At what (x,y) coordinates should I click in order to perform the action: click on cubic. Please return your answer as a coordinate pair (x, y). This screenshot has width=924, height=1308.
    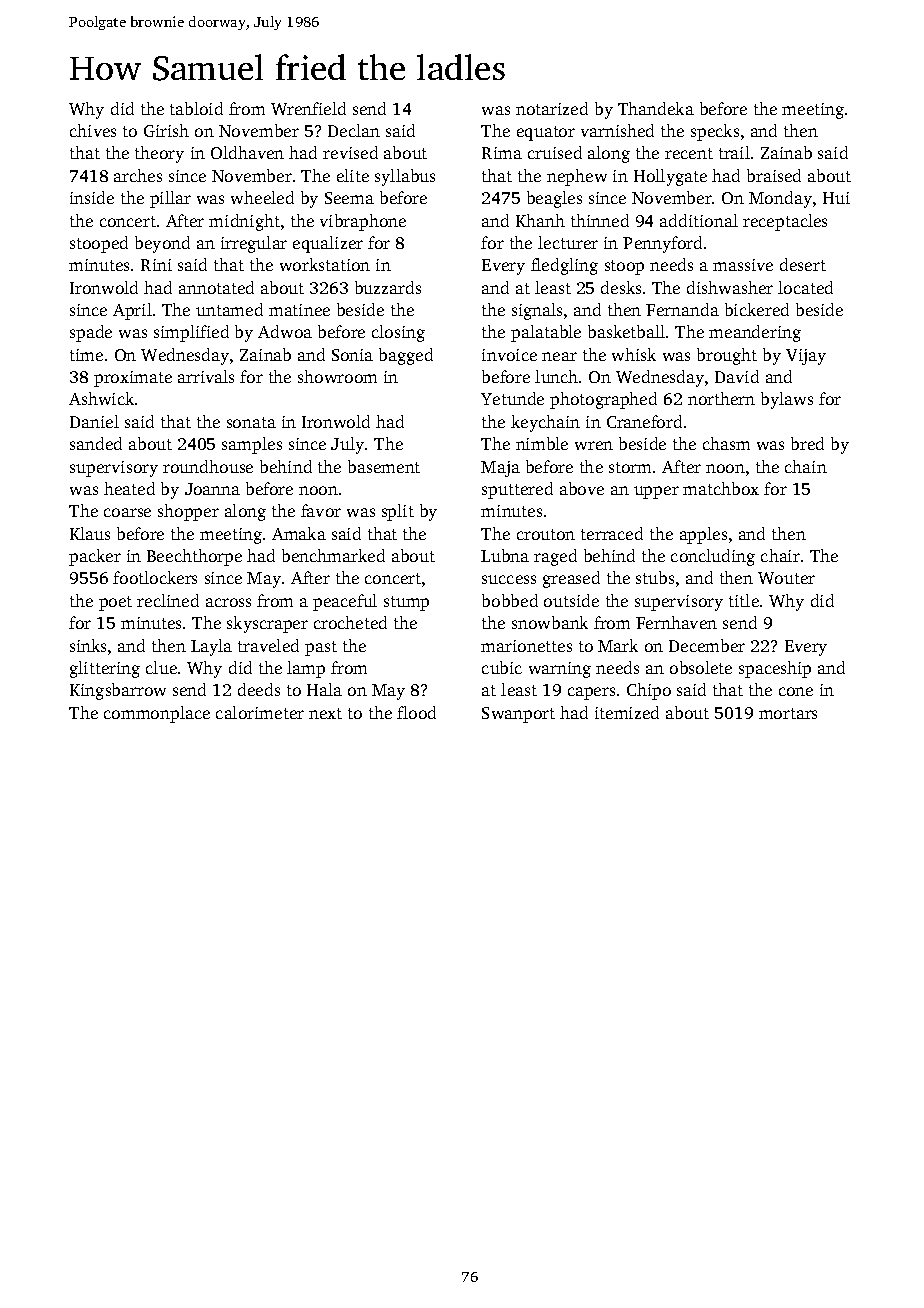
    Looking at the image, I should click on (502, 667).
